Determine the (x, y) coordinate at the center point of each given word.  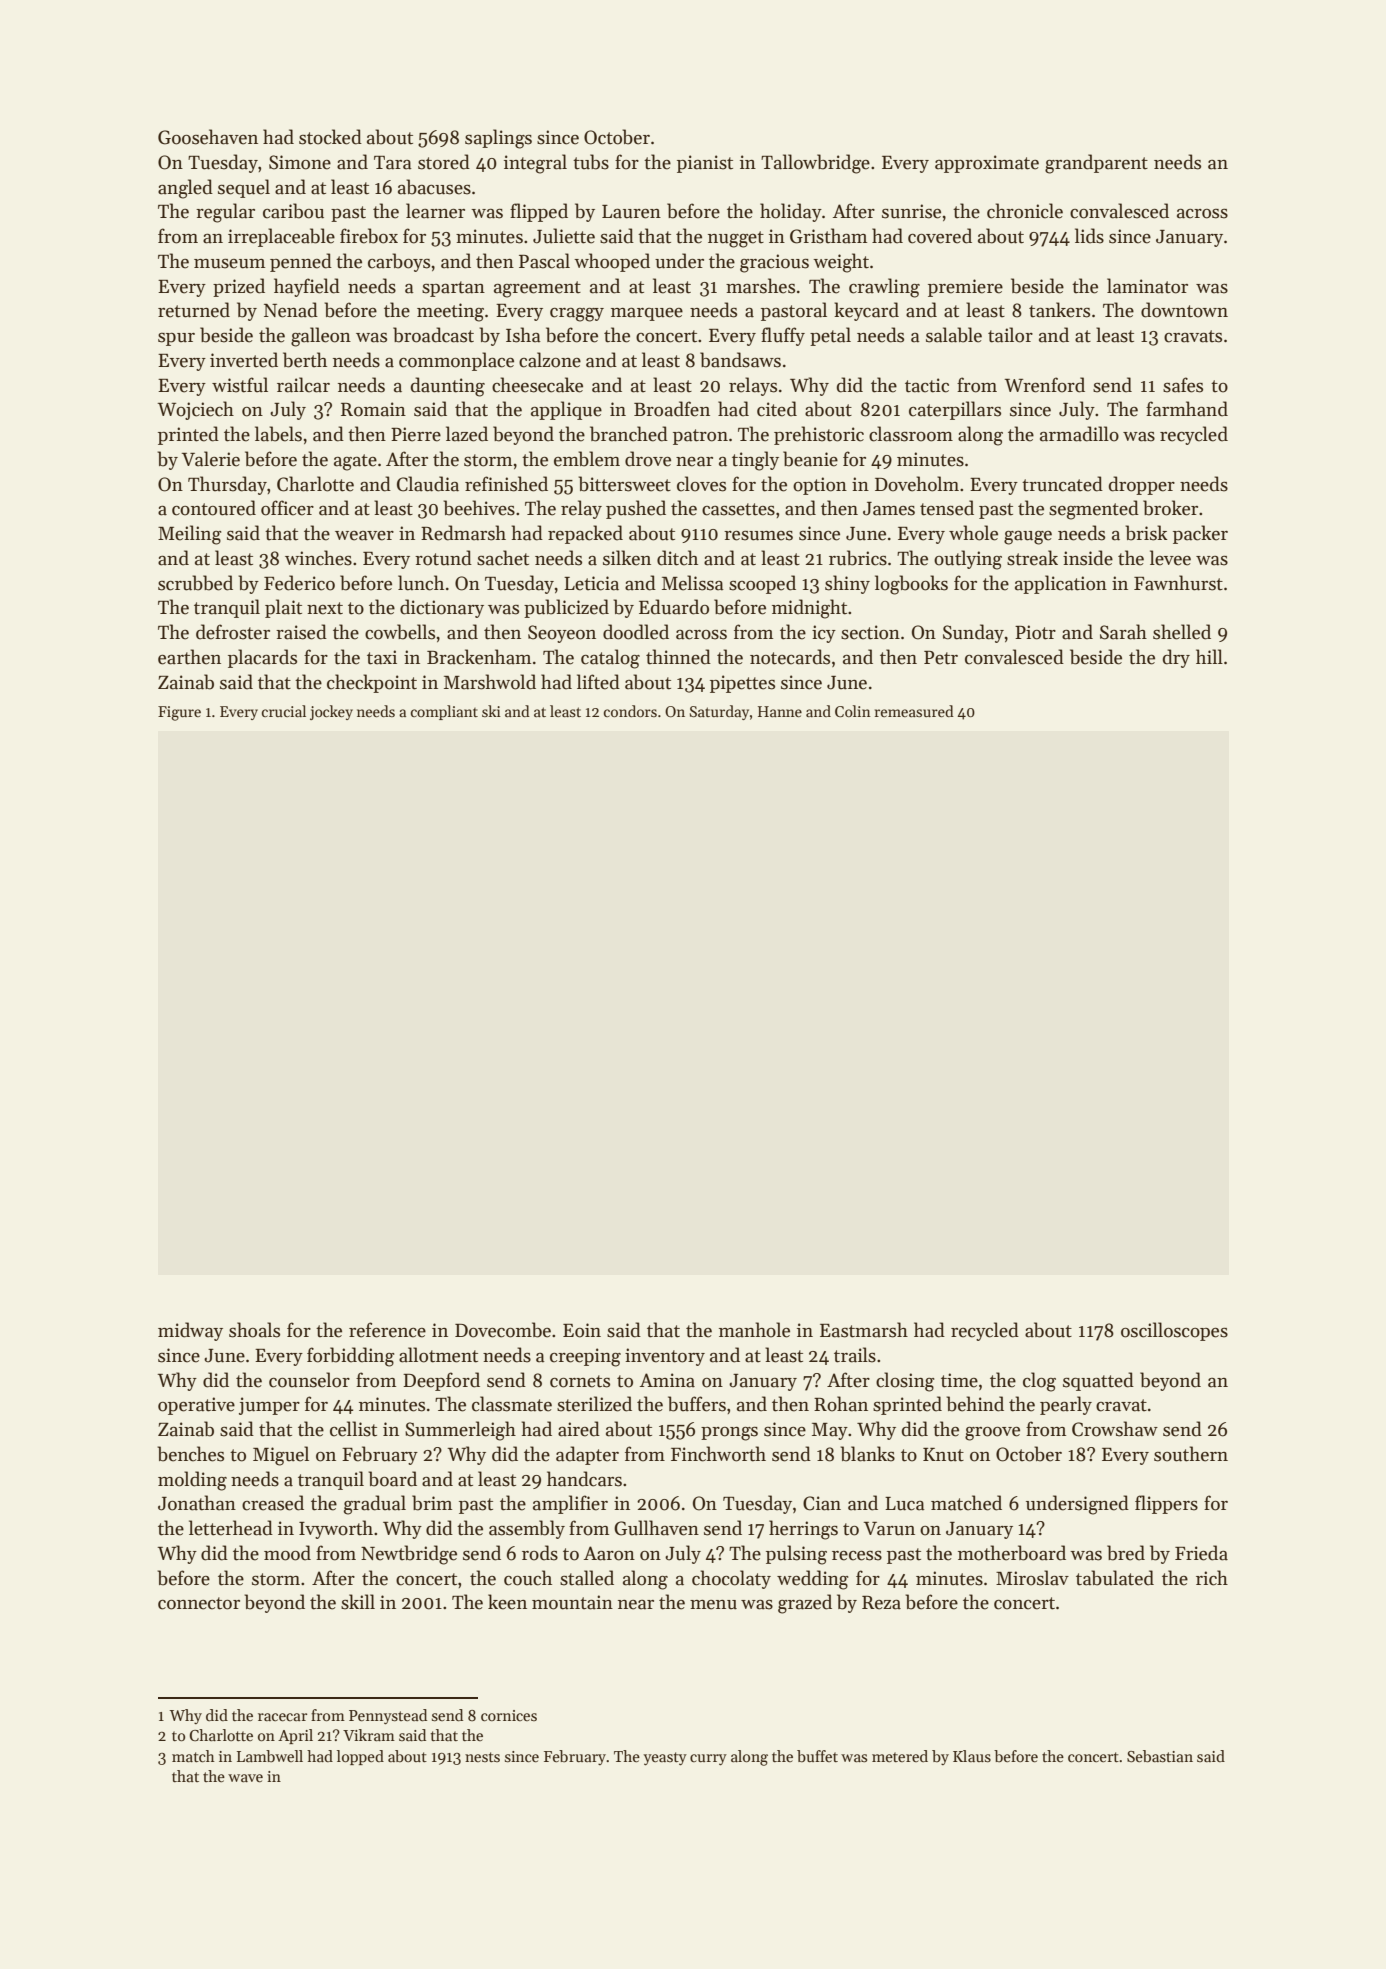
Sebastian (1160, 1756)
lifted (598, 682)
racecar (282, 1717)
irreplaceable (281, 237)
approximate (987, 164)
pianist (705, 164)
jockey (331, 712)
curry (708, 1759)
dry (1176, 658)
